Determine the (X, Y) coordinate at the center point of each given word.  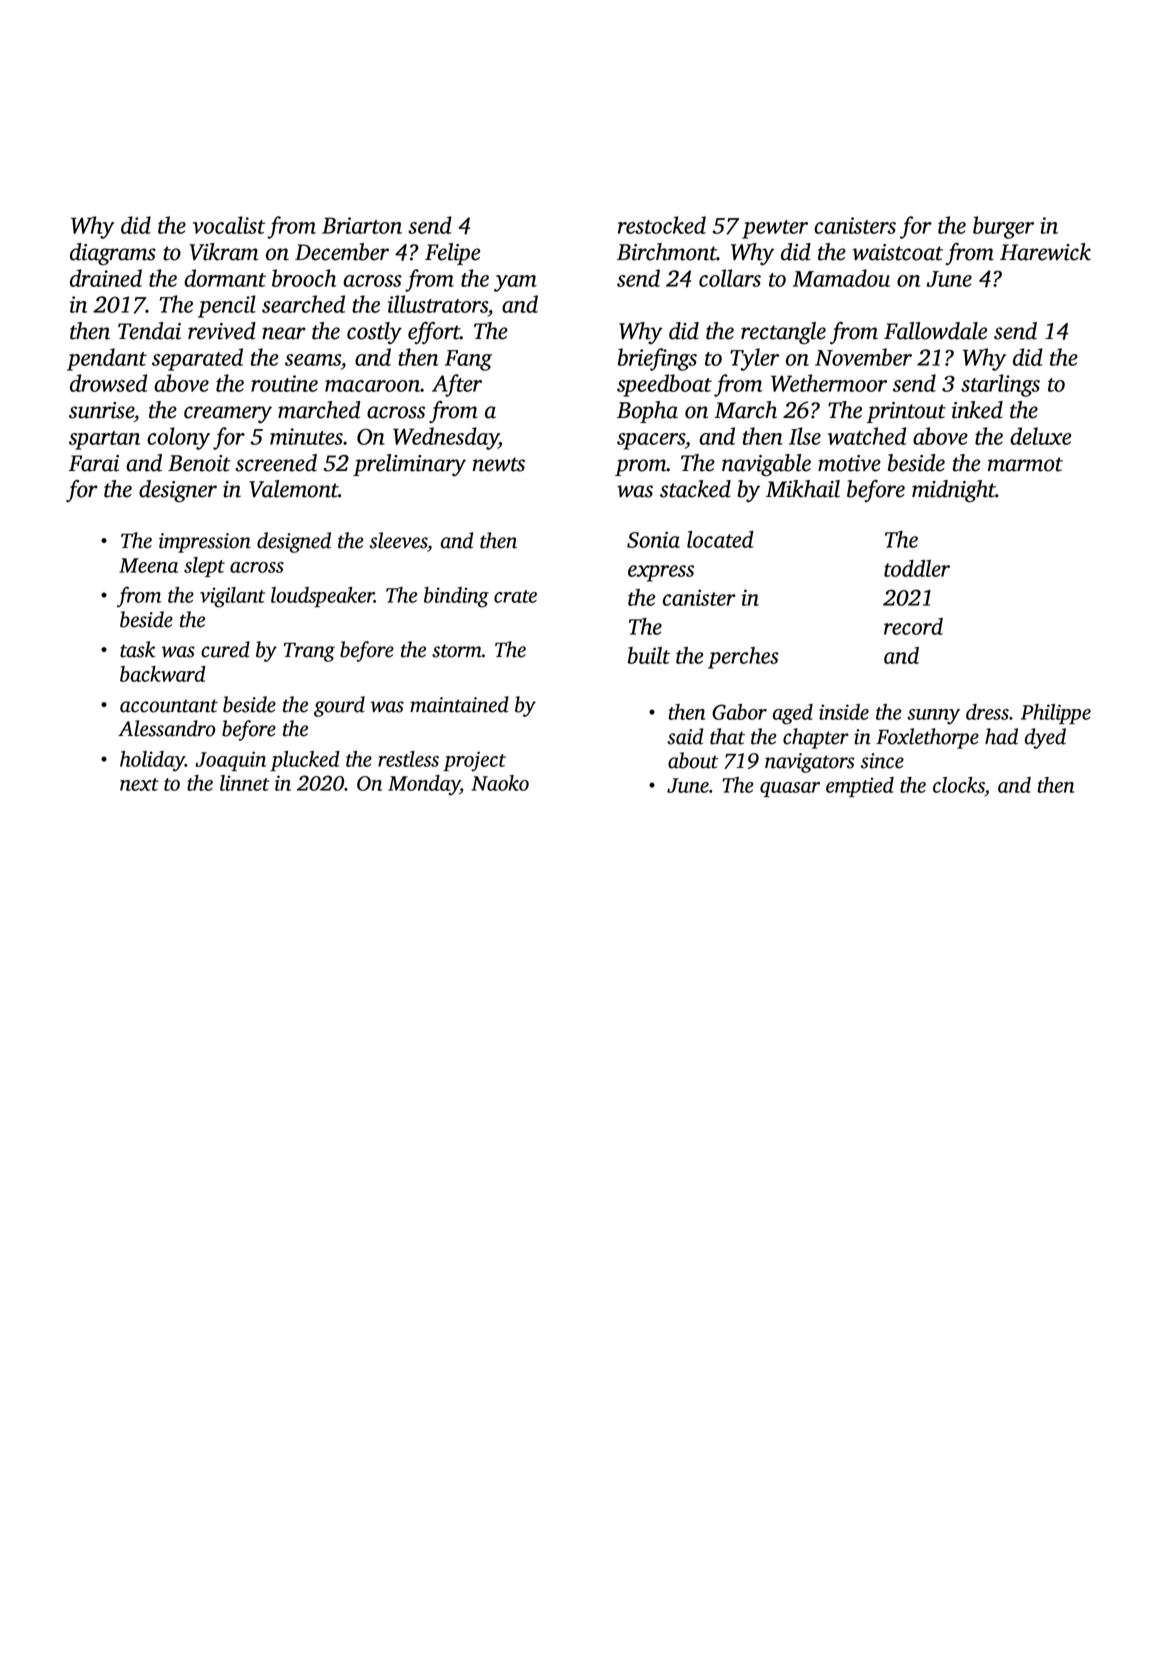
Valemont (293, 489)
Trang (309, 652)
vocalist (229, 225)
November (863, 357)
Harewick (1045, 252)
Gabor (739, 712)
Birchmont (667, 252)
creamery (228, 414)
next (139, 784)
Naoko (500, 783)
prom (641, 467)
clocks (959, 785)
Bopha (647, 412)
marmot (1025, 464)
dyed (1045, 738)
